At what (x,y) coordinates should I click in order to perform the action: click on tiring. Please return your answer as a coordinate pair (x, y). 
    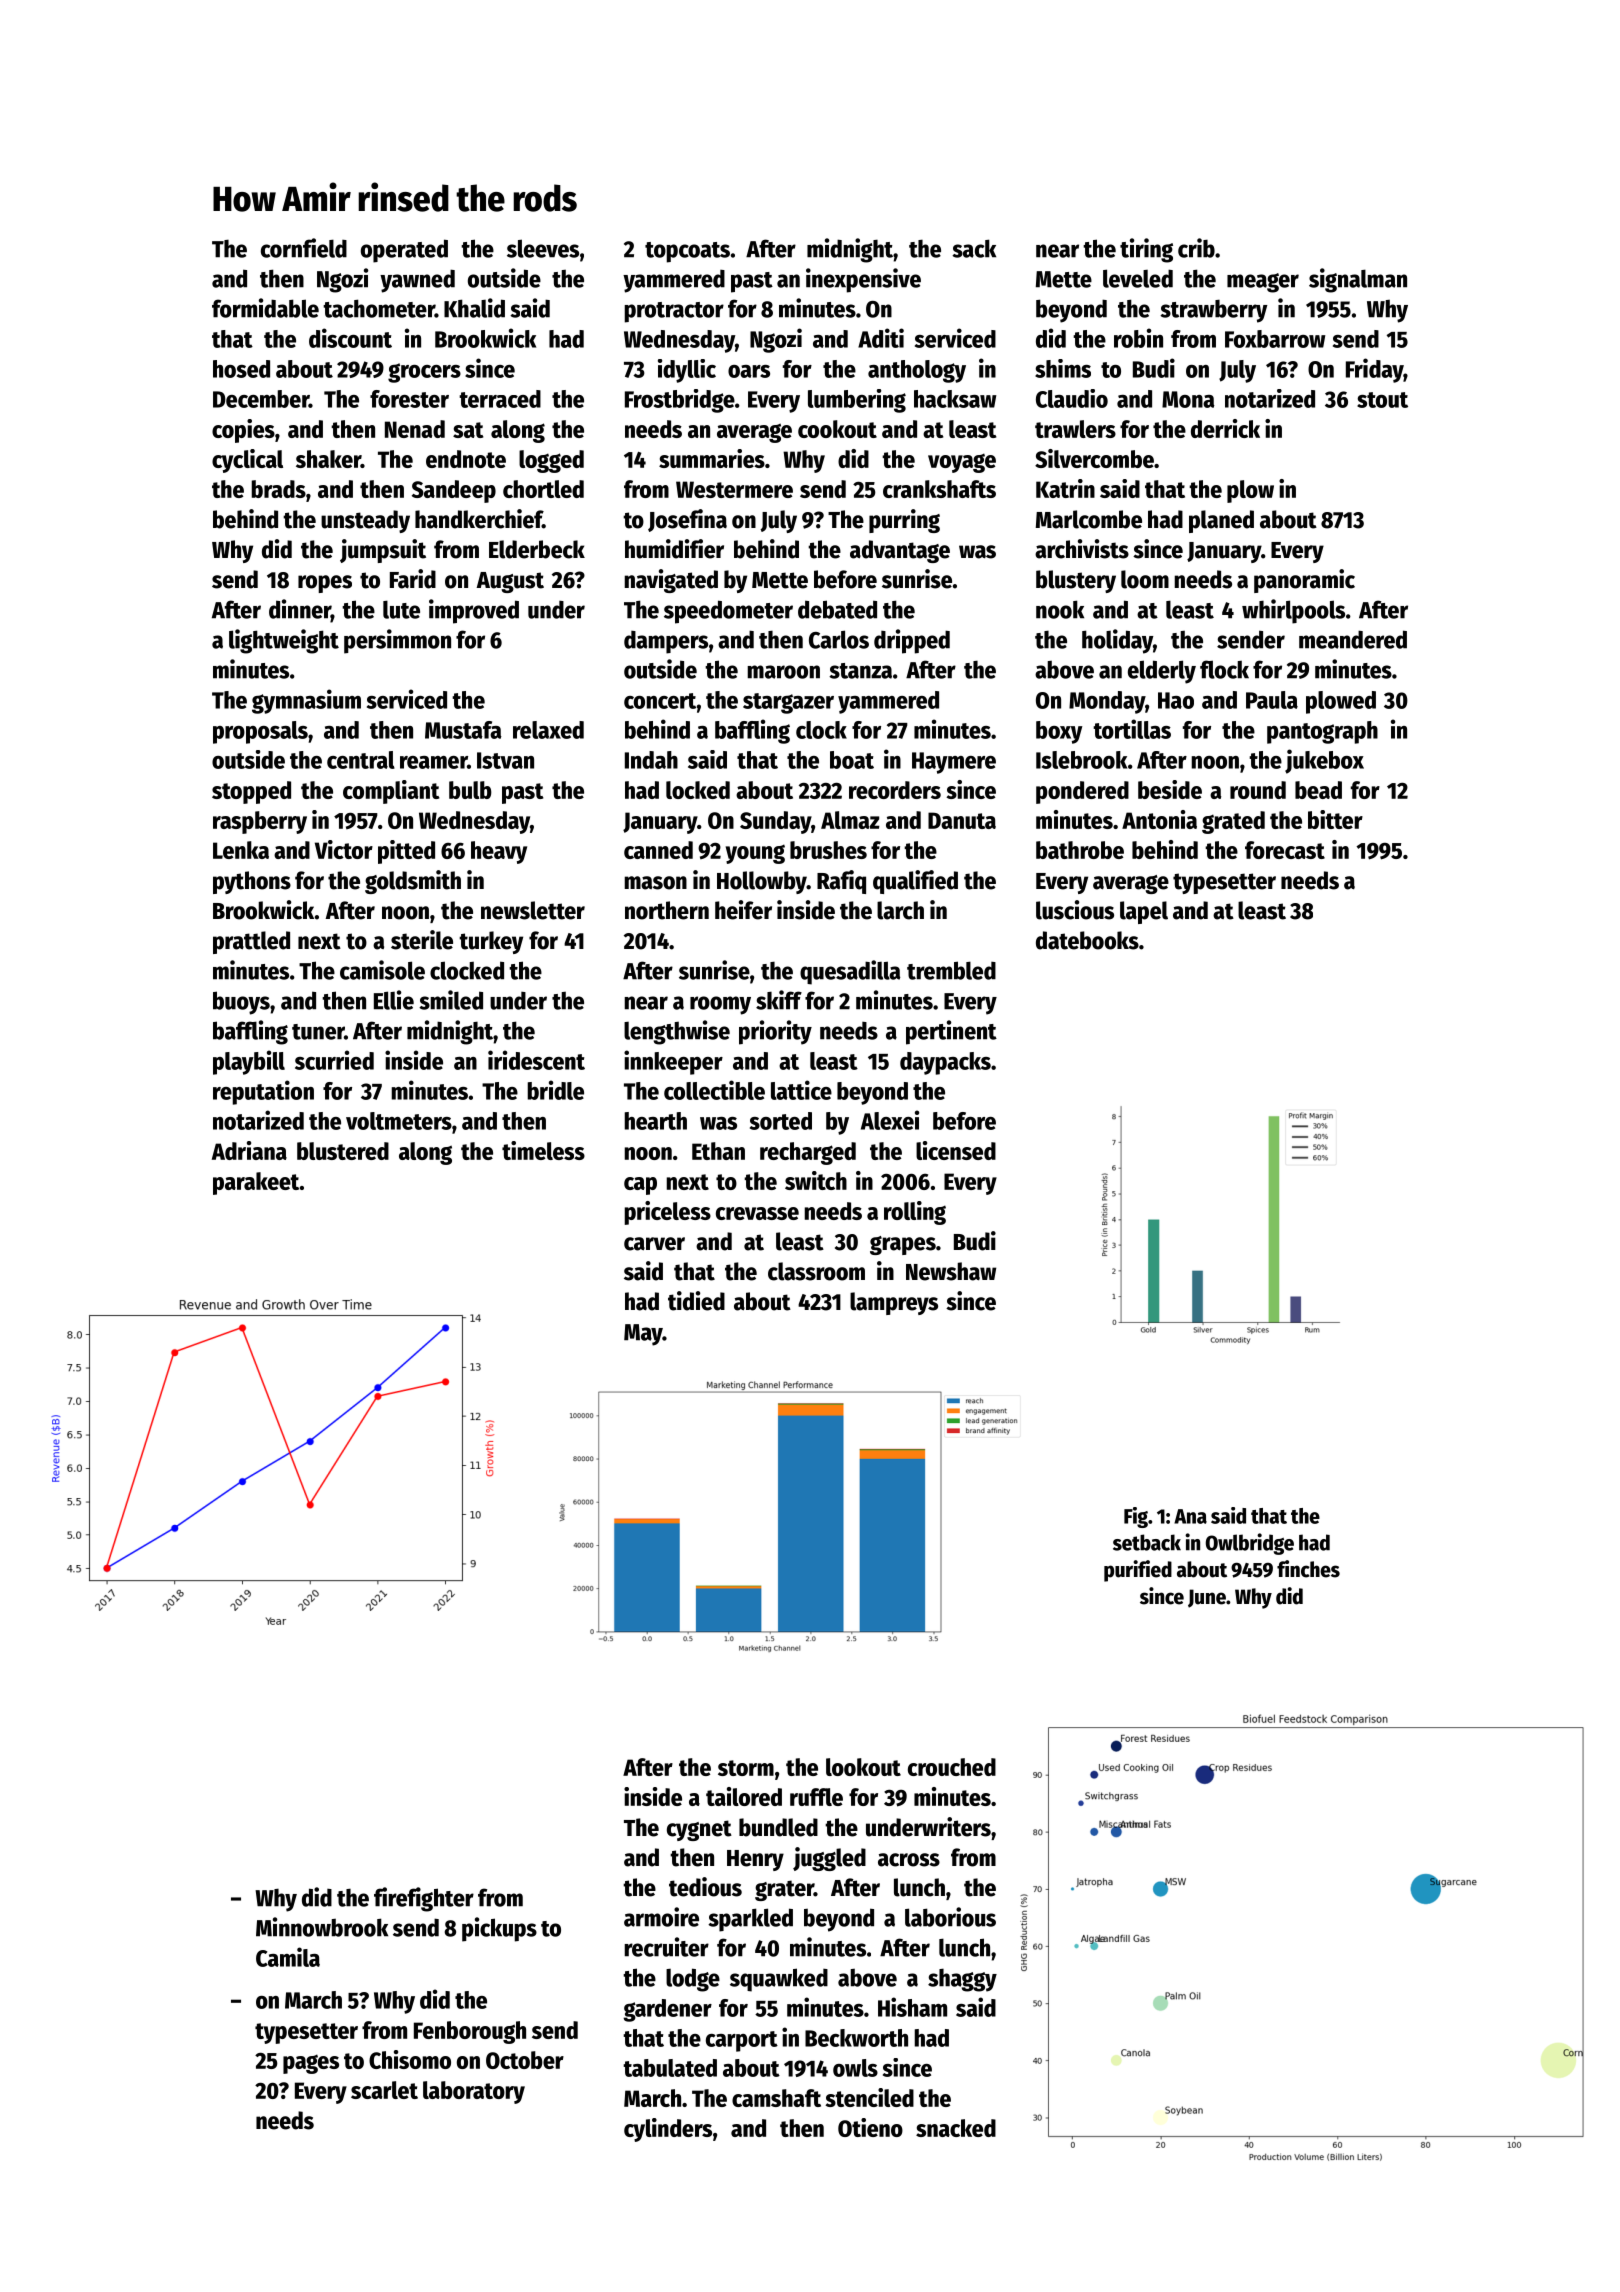
    Looking at the image, I should click on (1146, 250).
